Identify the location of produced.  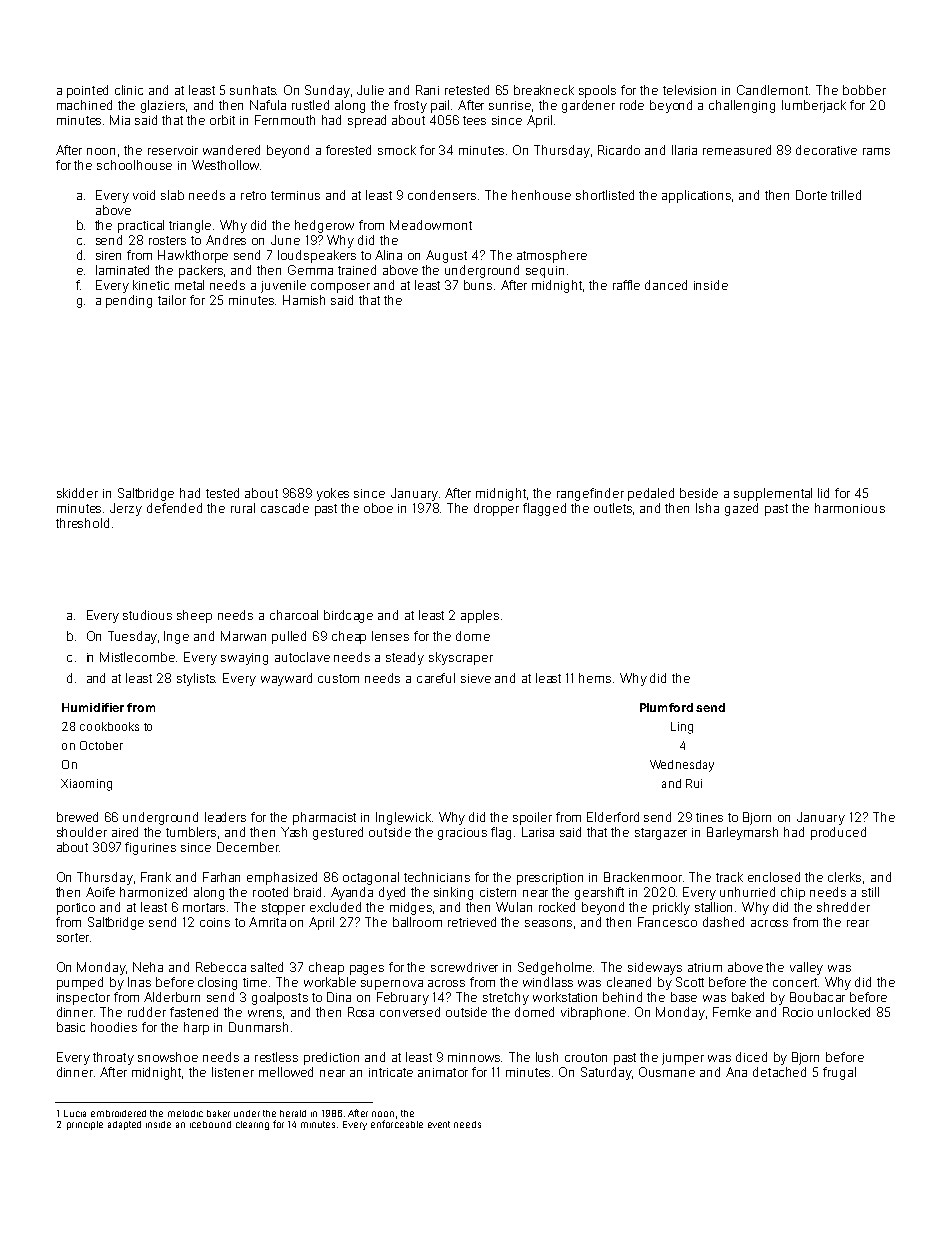
(838, 833).
